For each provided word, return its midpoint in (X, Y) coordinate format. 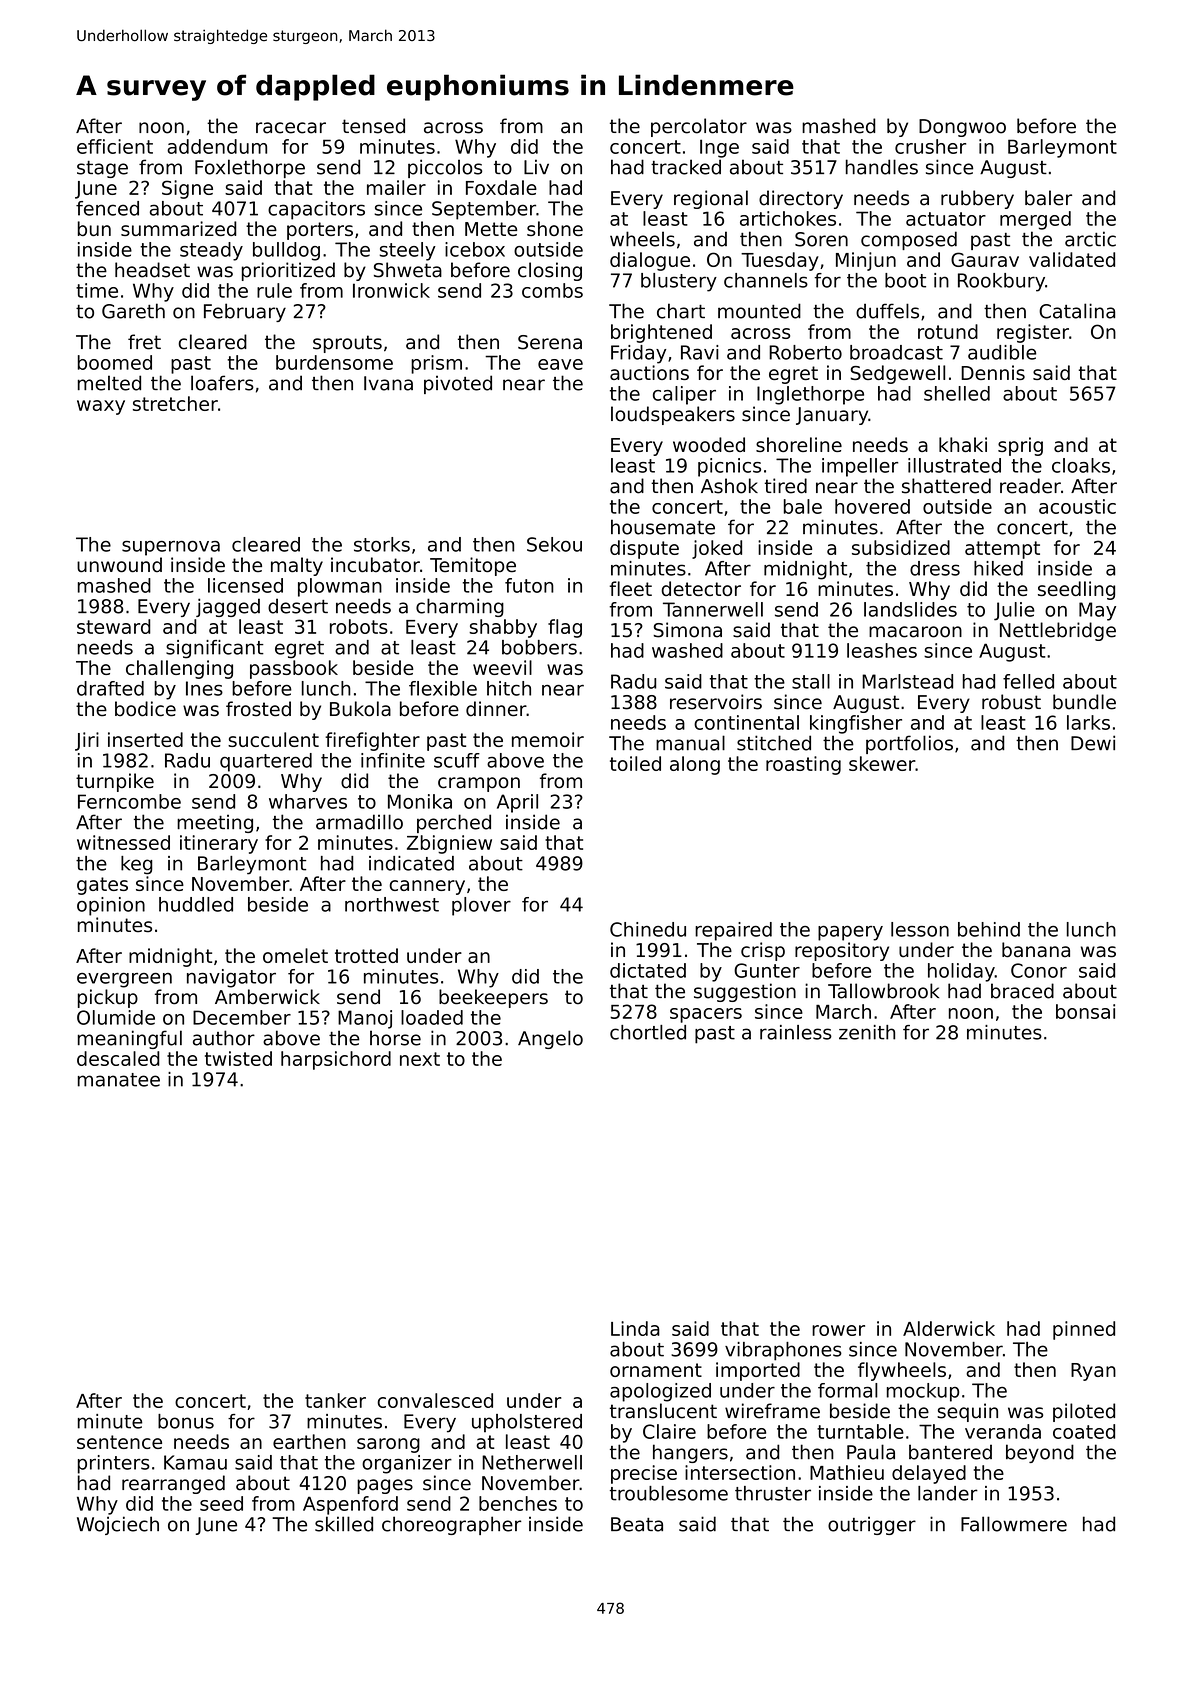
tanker (335, 1400)
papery (850, 933)
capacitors (316, 210)
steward (114, 626)
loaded (432, 1017)
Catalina (1077, 311)
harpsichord (336, 1060)
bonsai (1085, 1011)
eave (560, 364)
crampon (479, 784)
